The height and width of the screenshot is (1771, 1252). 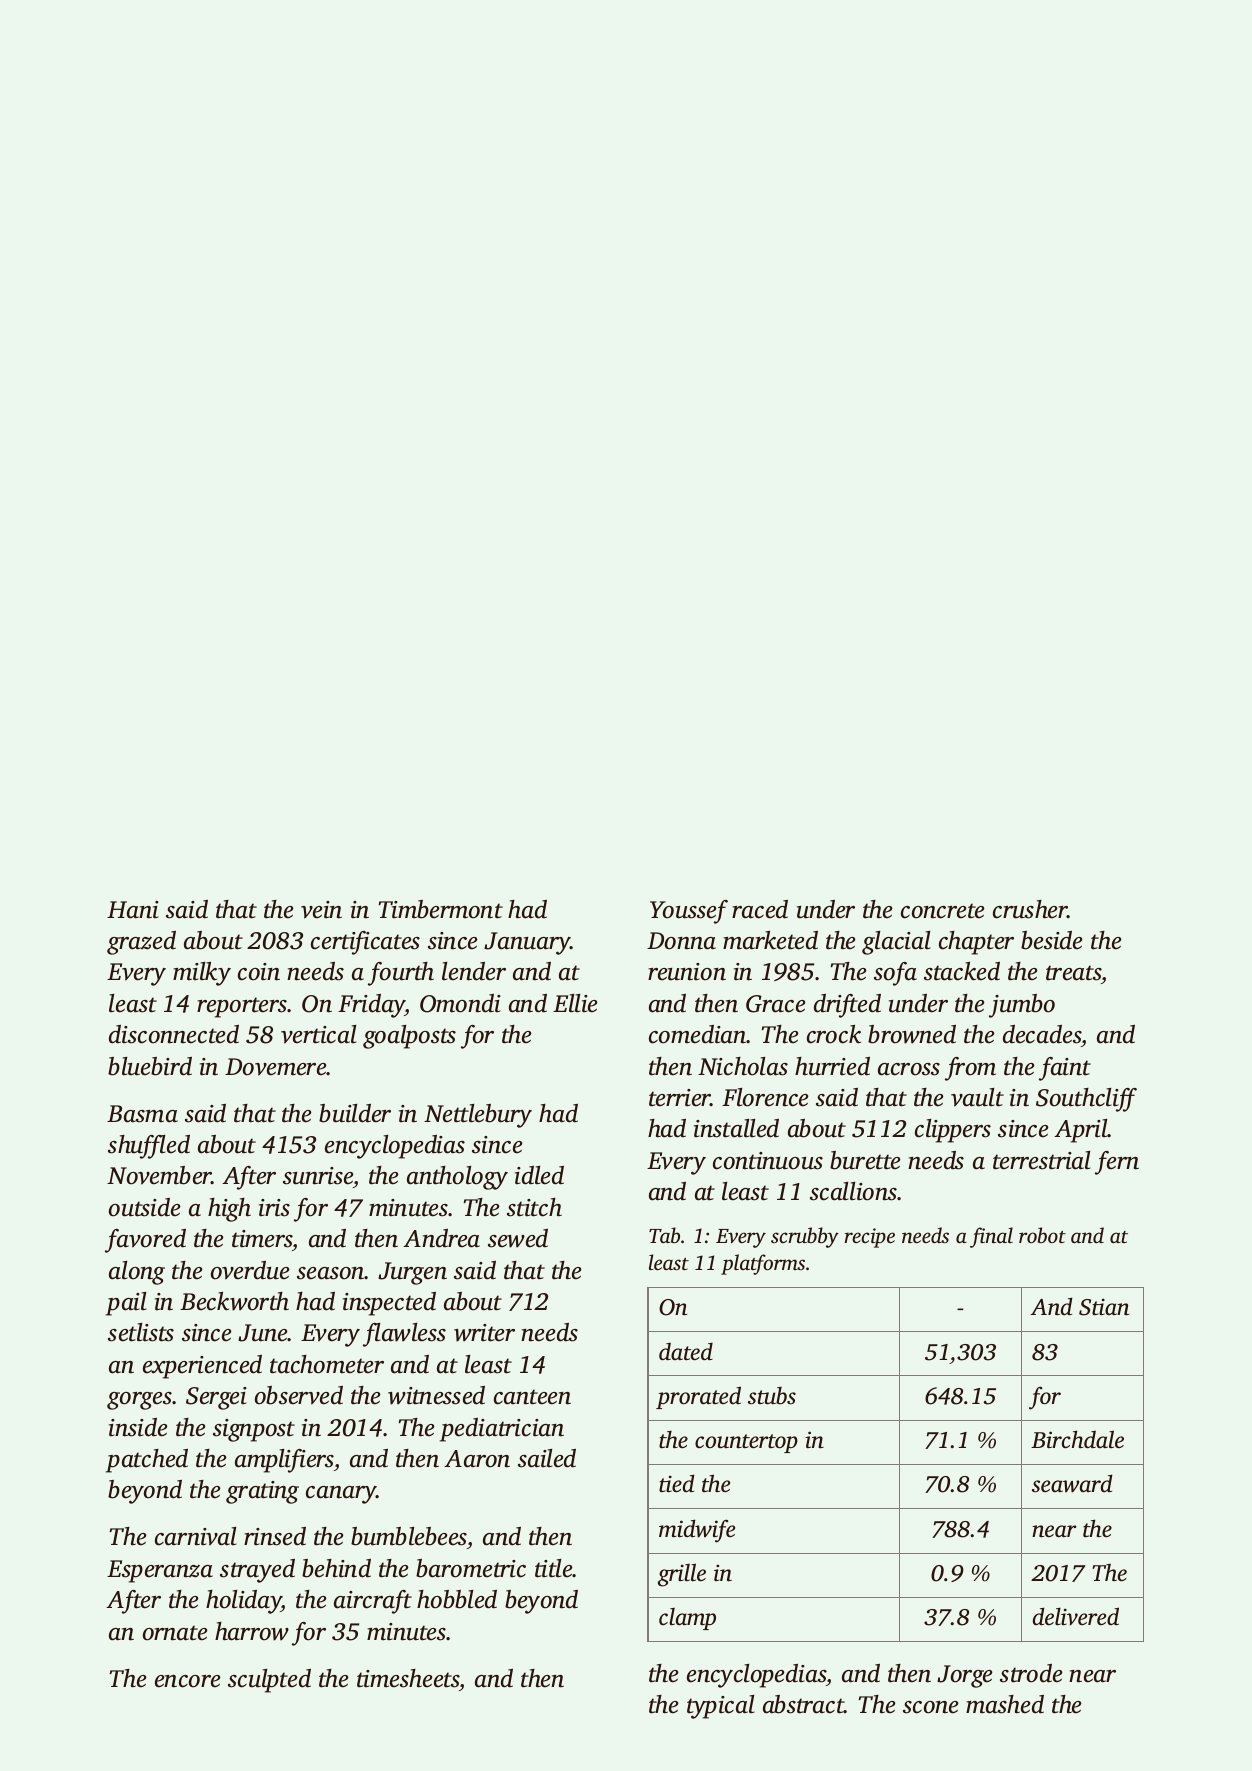 I want to click on reunion, so click(x=687, y=972).
